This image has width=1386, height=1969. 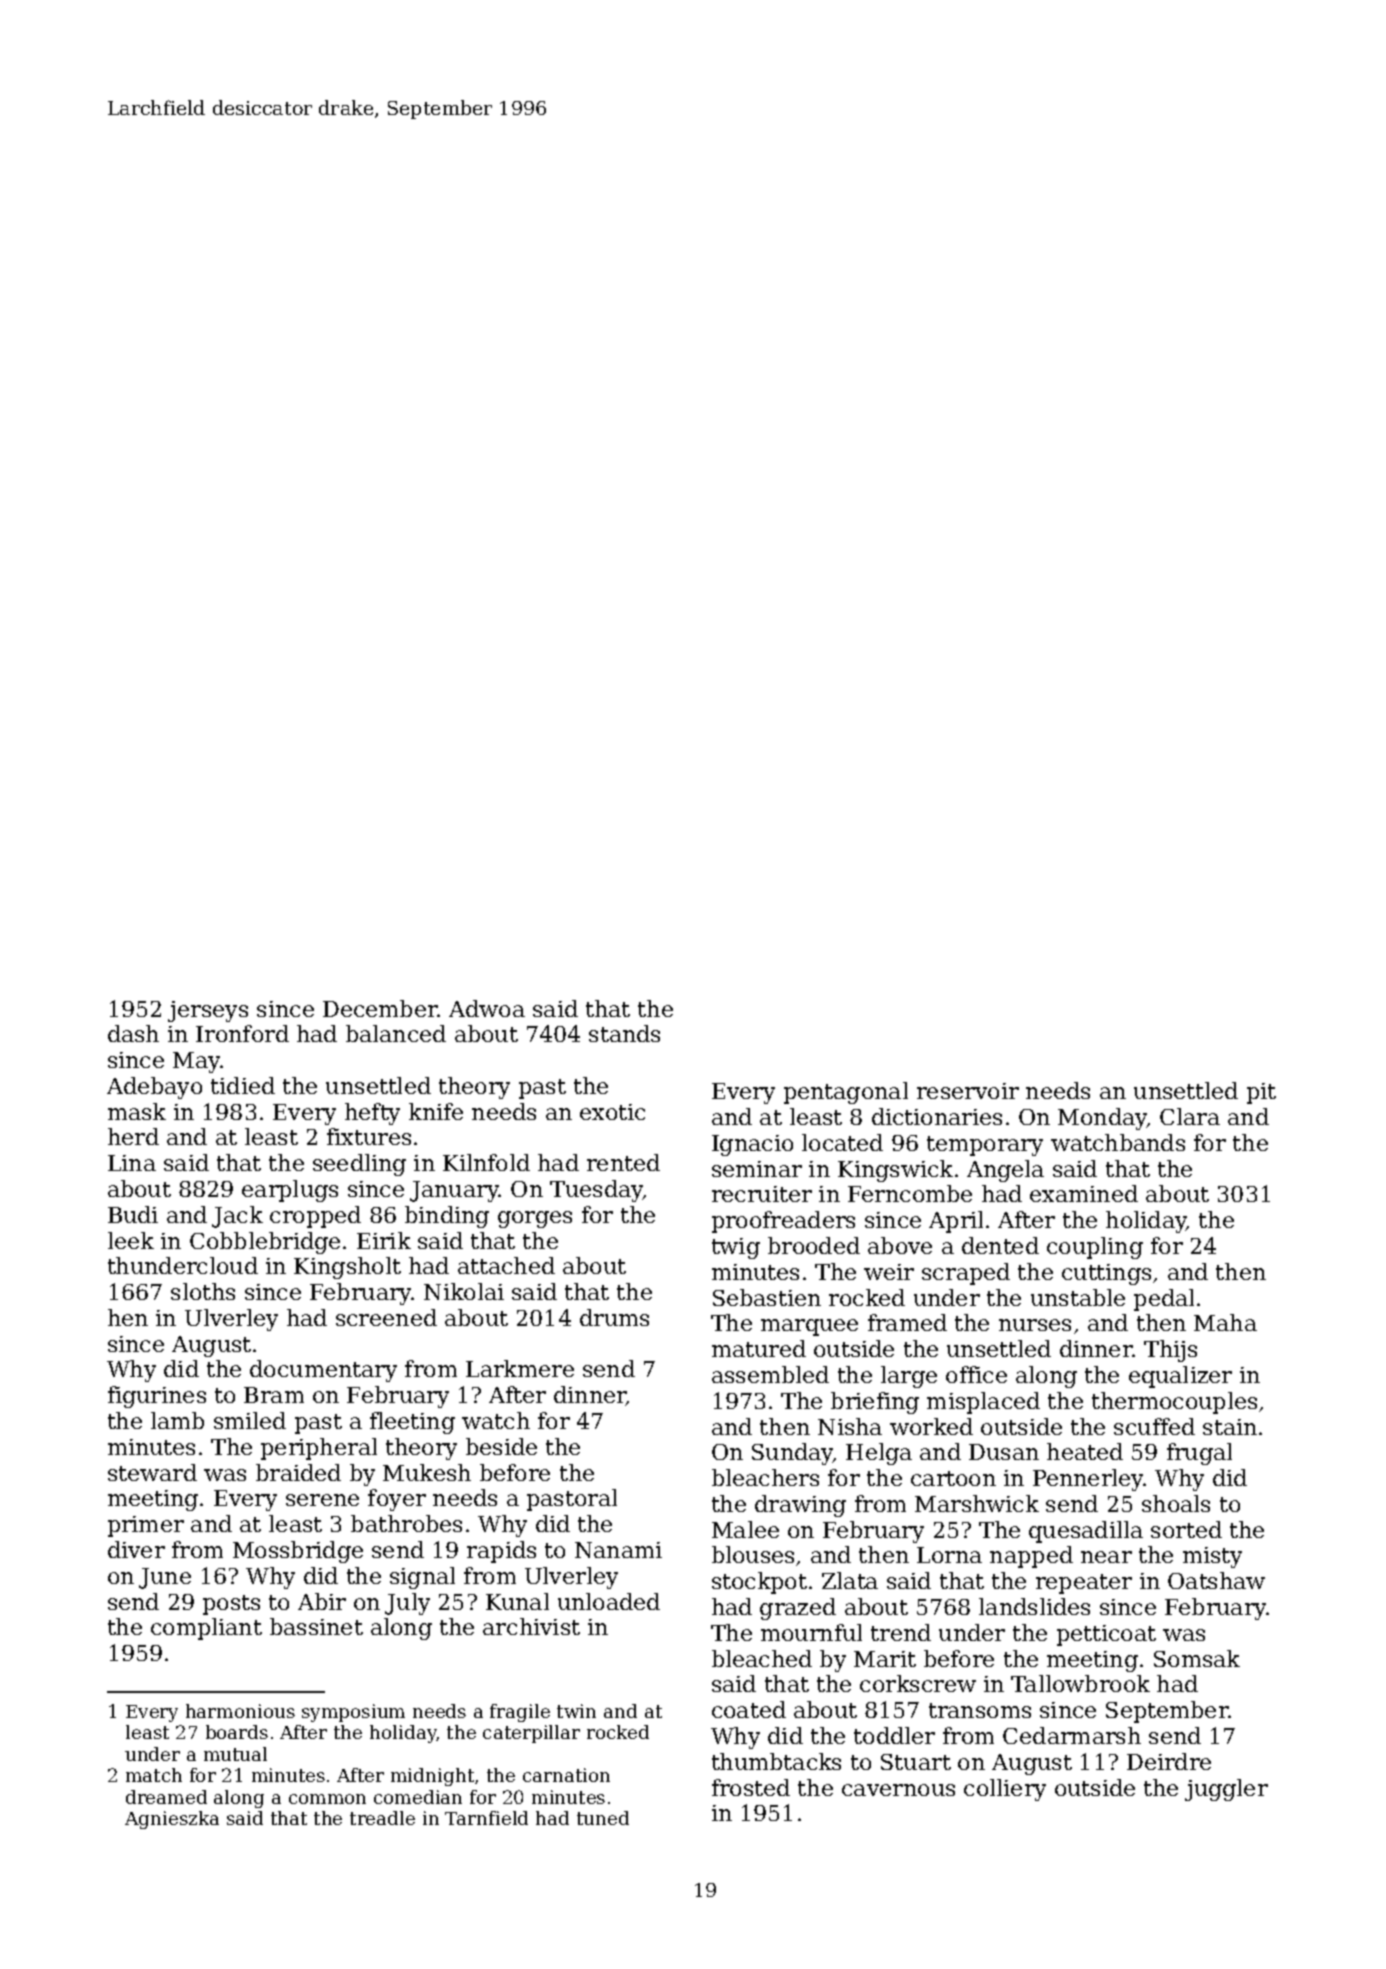 I want to click on fleeting, so click(x=412, y=1423).
